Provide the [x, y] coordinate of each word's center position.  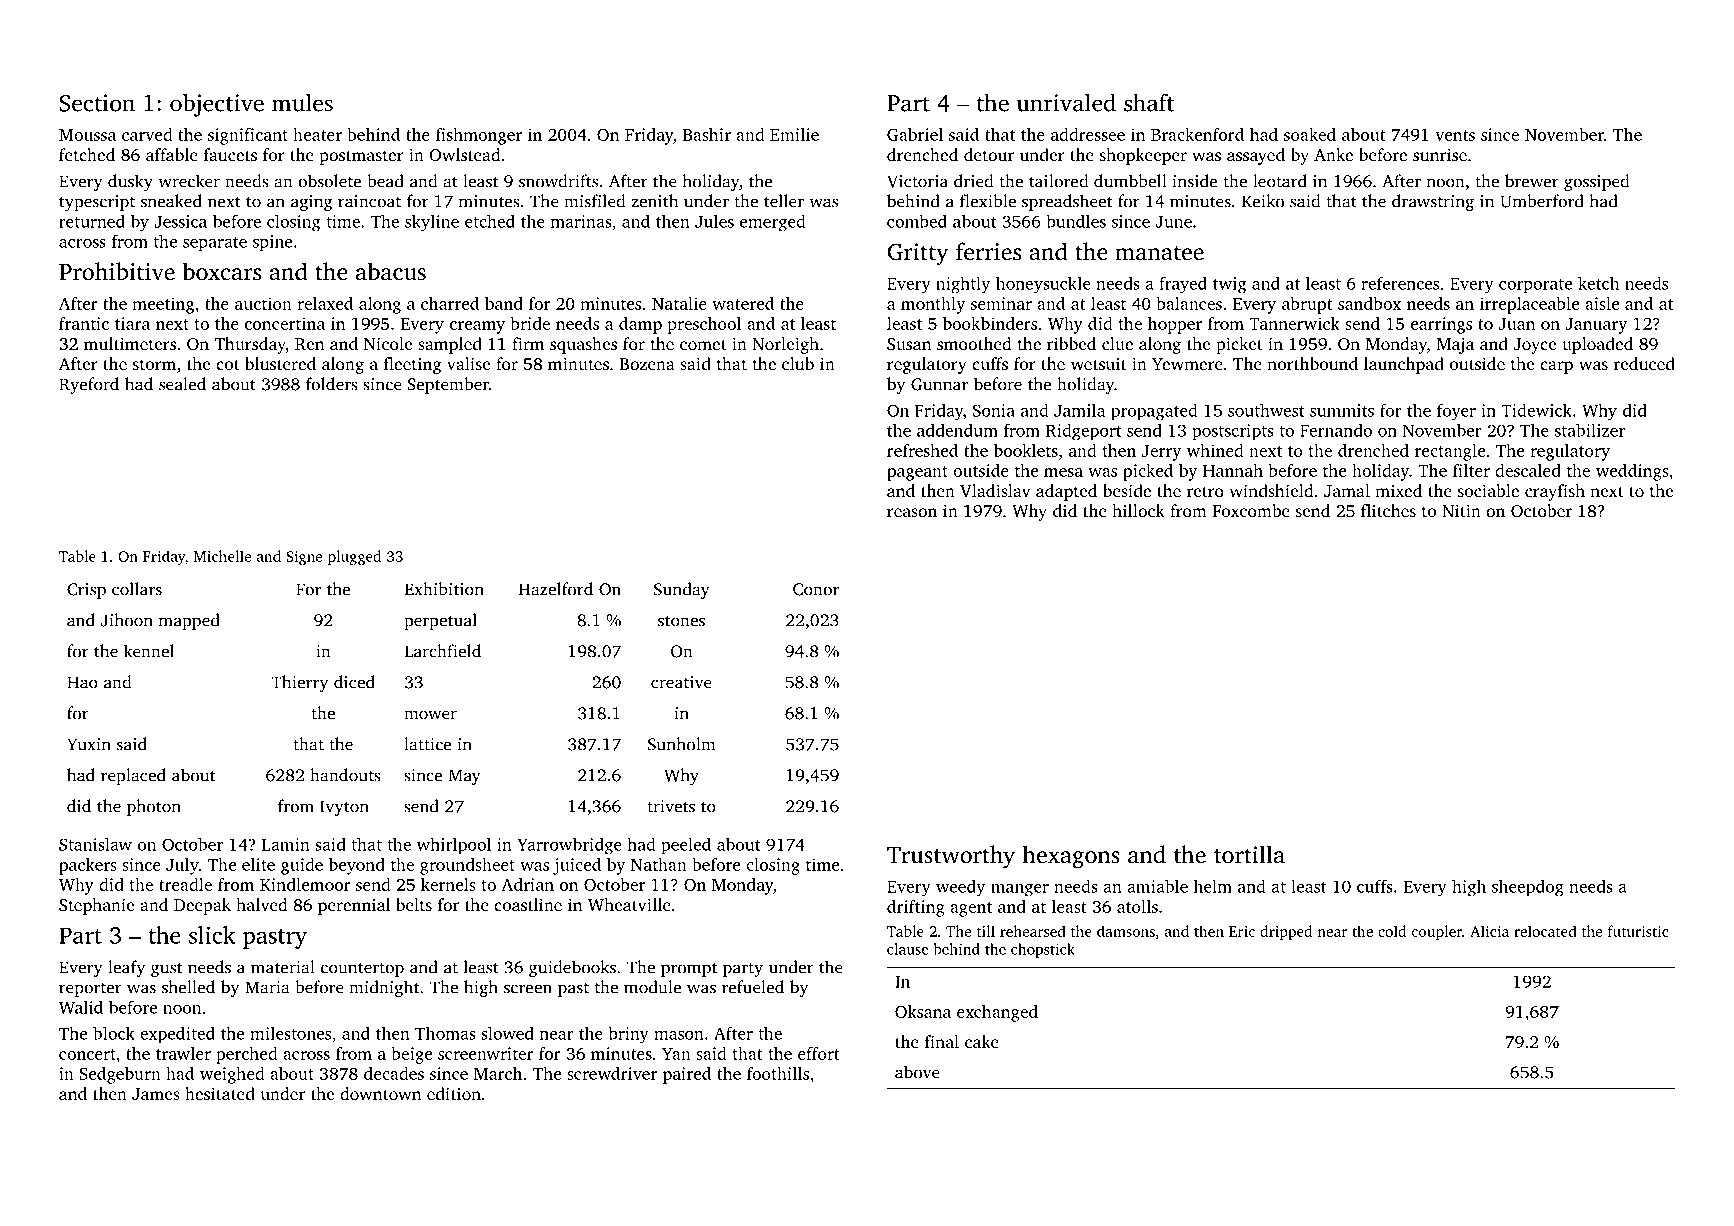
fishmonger [479, 136]
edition [454, 1093]
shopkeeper [1143, 156]
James [156, 1094]
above [917, 1072]
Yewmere [1187, 364]
